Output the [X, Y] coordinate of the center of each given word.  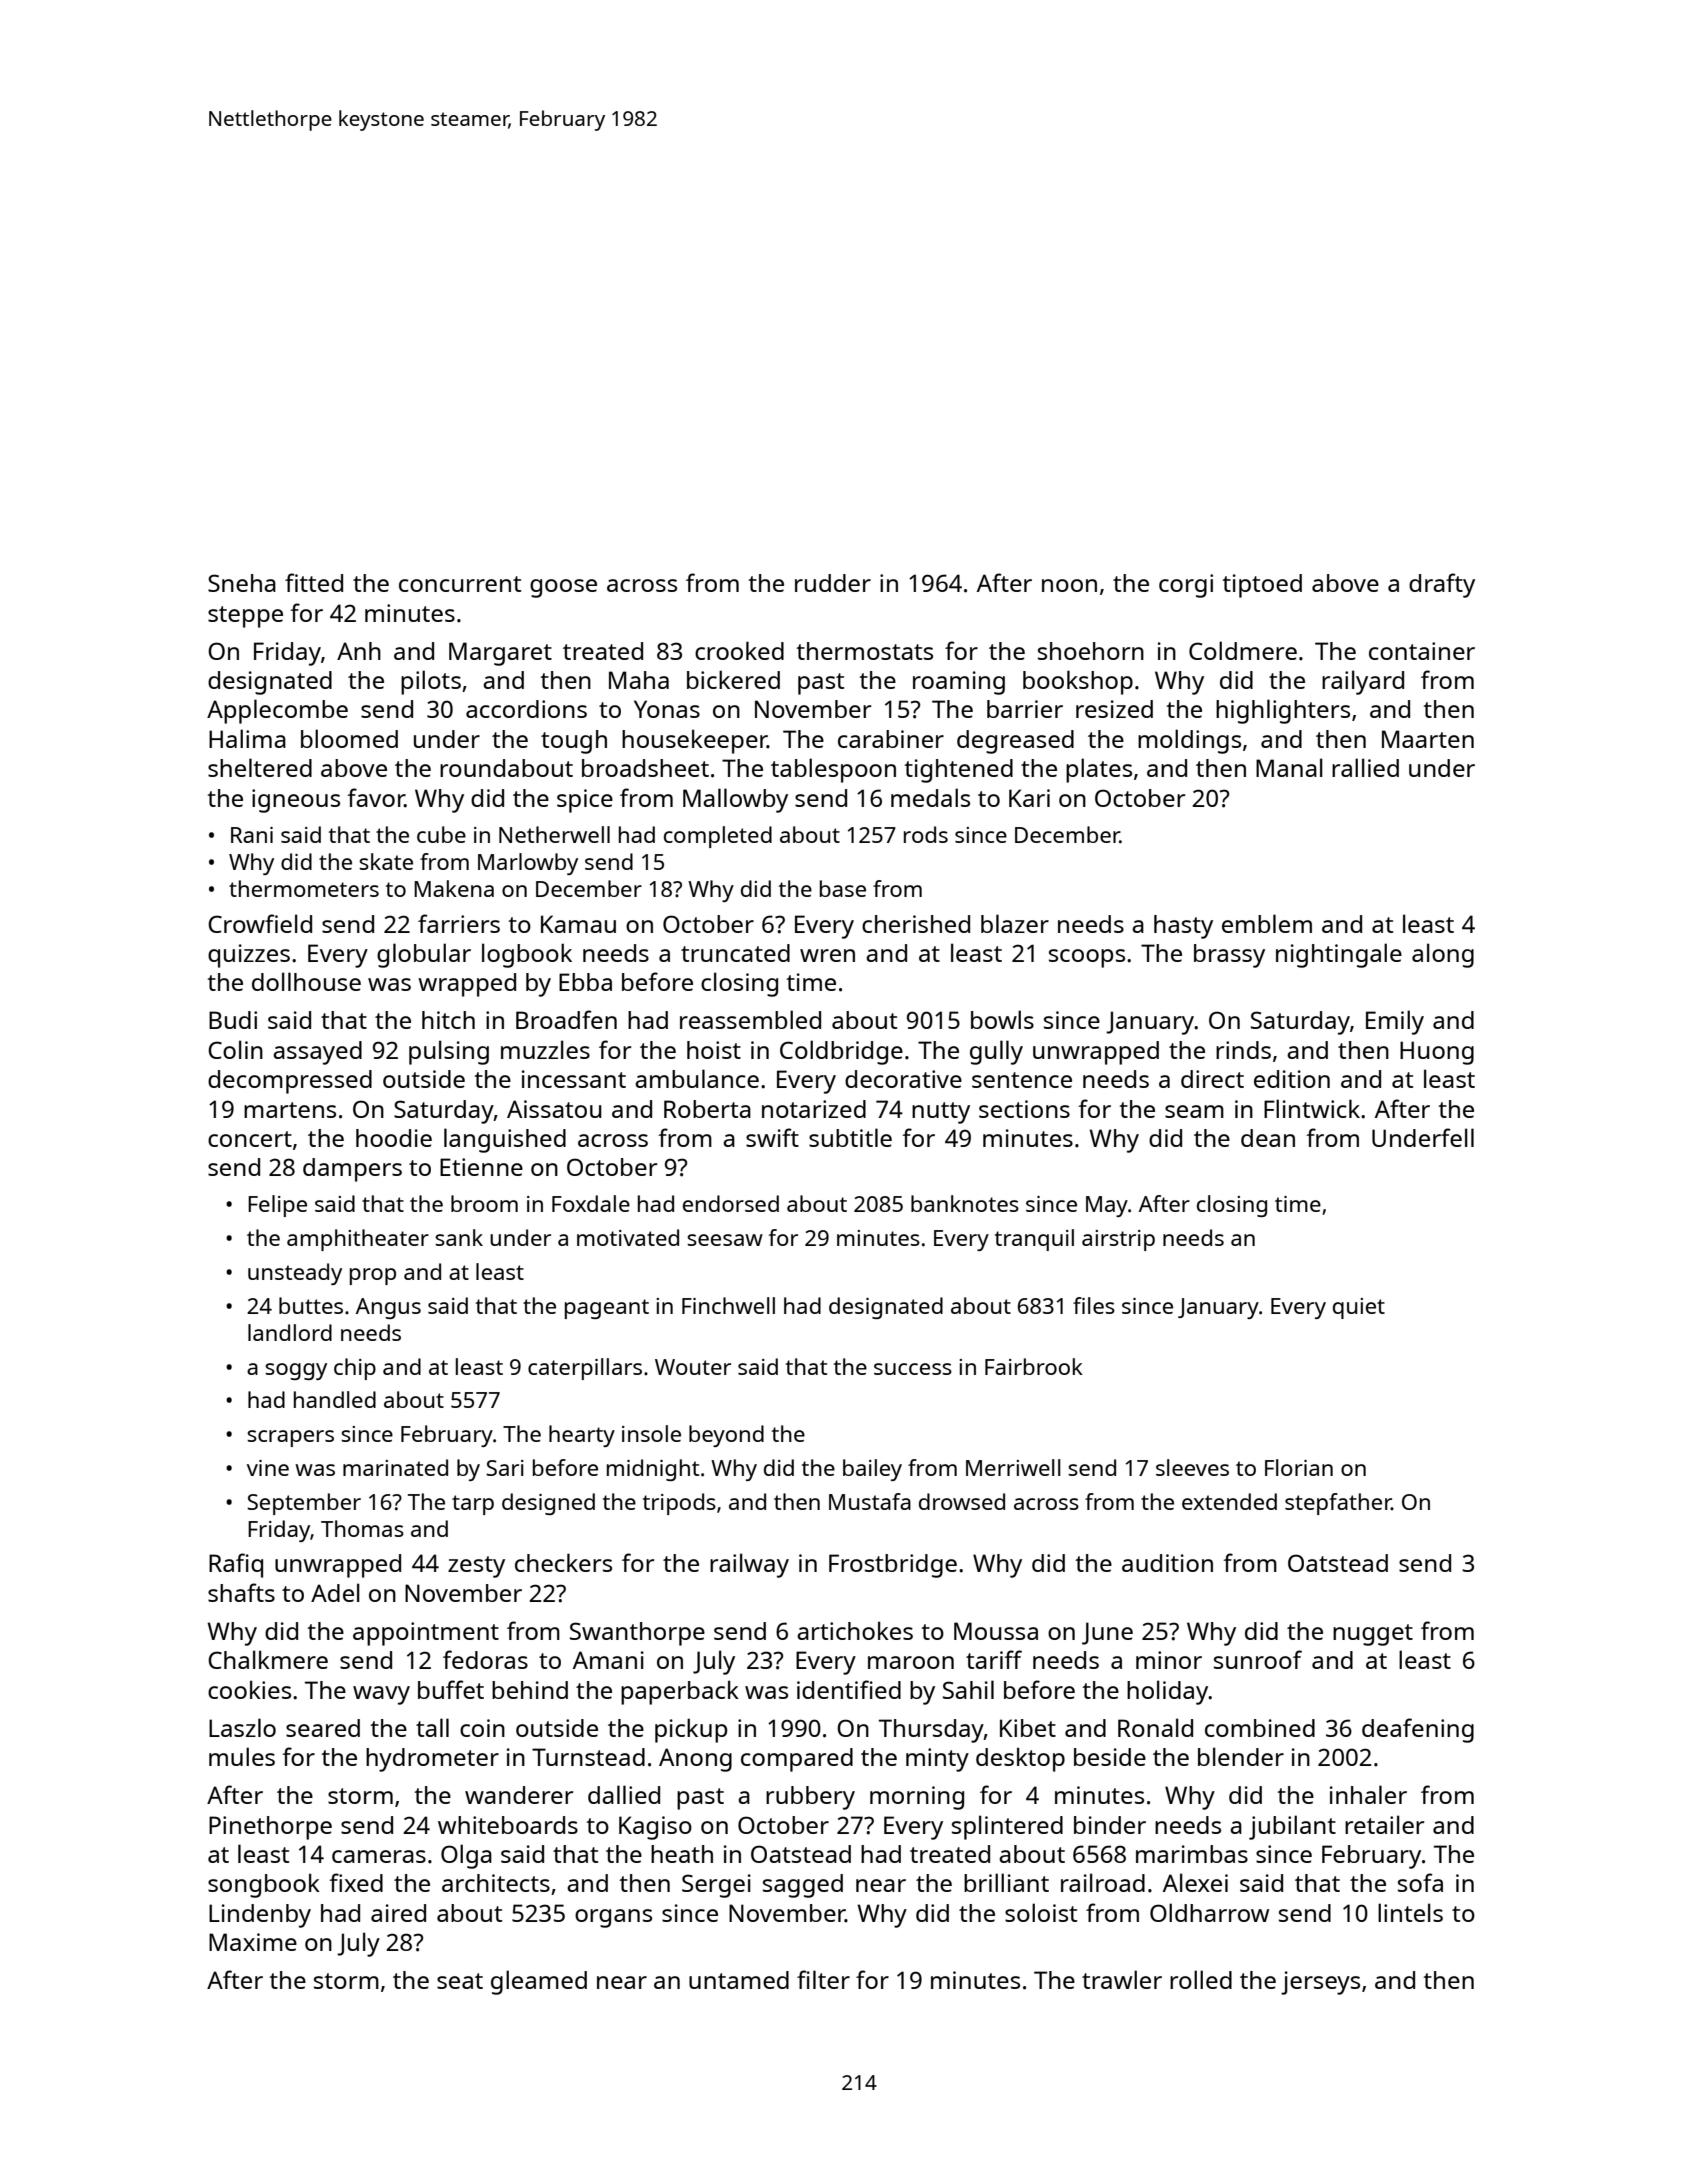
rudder [833, 583]
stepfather [1338, 1504]
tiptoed [1262, 586]
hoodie [394, 1138]
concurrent [460, 584]
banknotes [965, 1203]
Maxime [253, 1942]
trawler [1122, 1979]
